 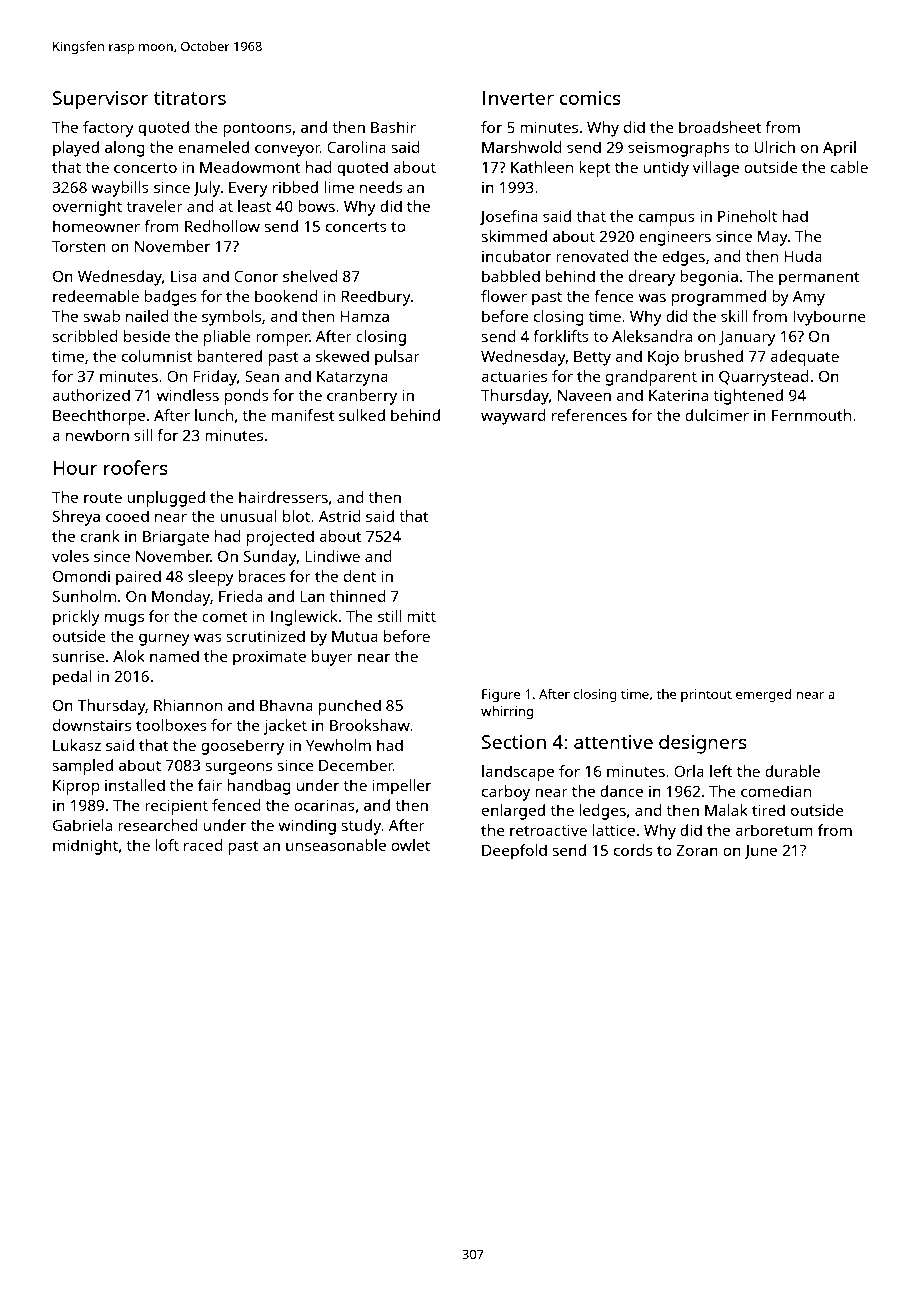 What do you see at coordinates (170, 298) in the document?
I see `badges` at bounding box center [170, 298].
